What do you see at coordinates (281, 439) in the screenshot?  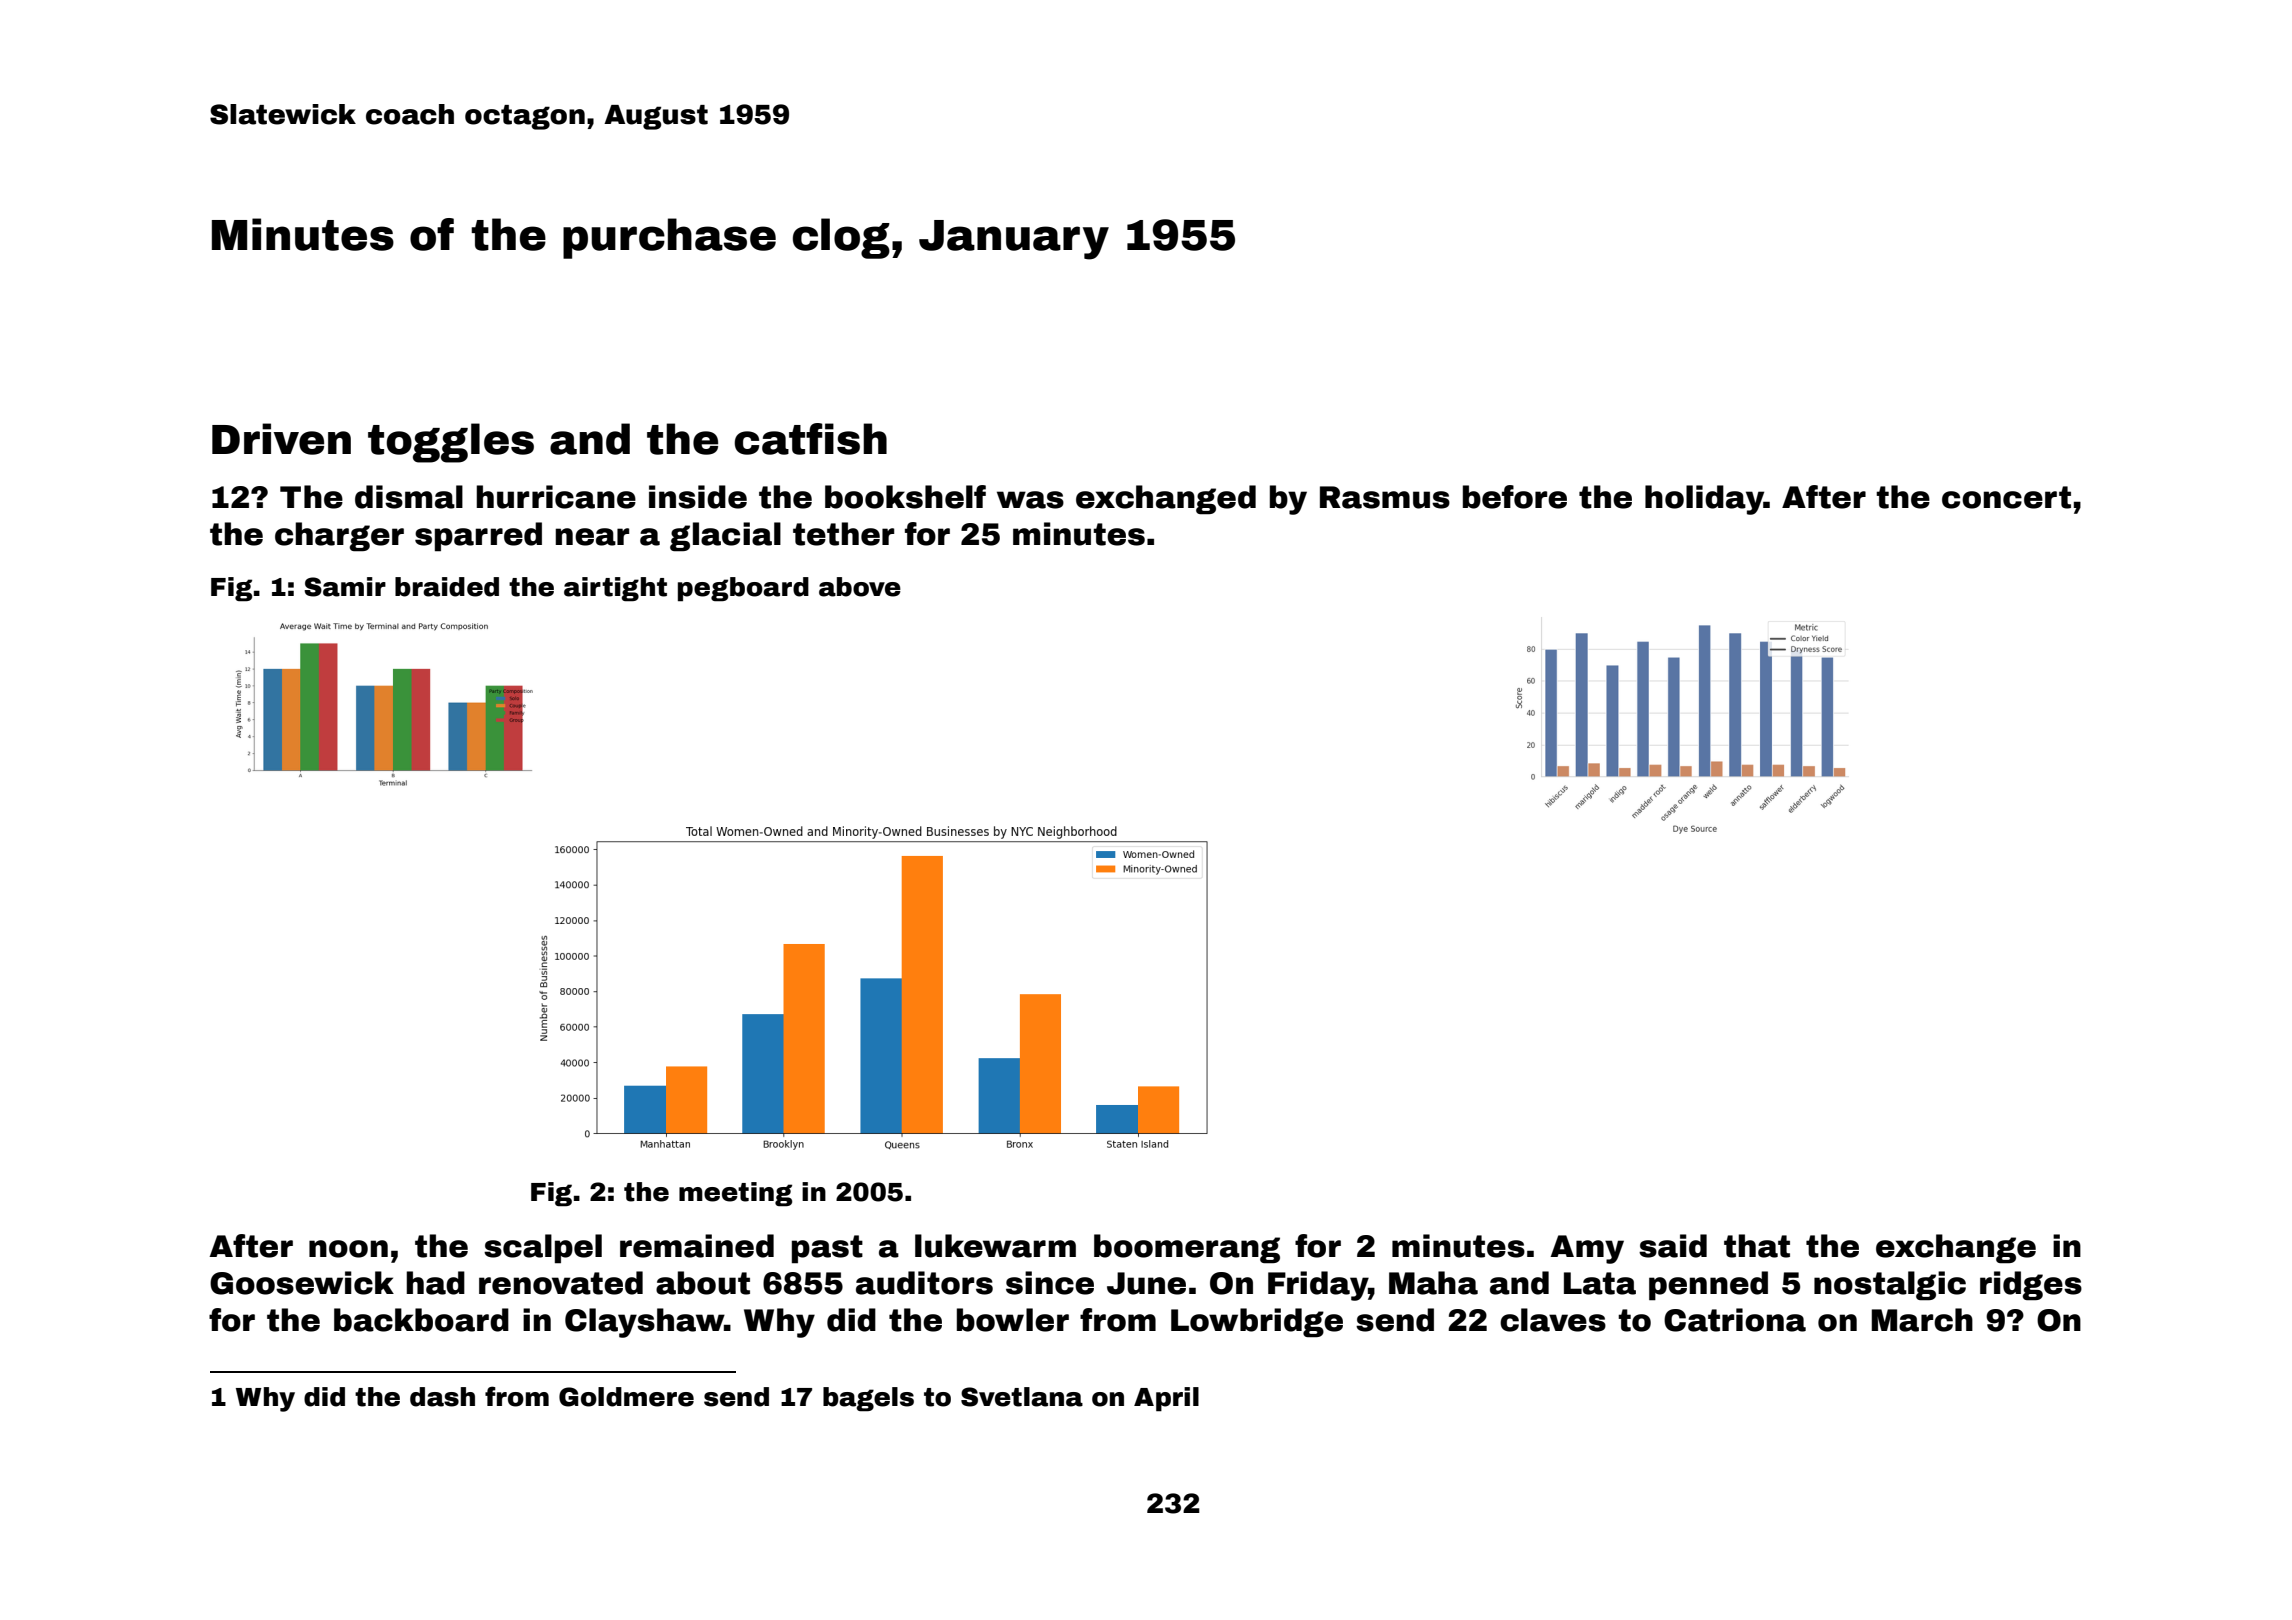 I see `Driven` at bounding box center [281, 439].
